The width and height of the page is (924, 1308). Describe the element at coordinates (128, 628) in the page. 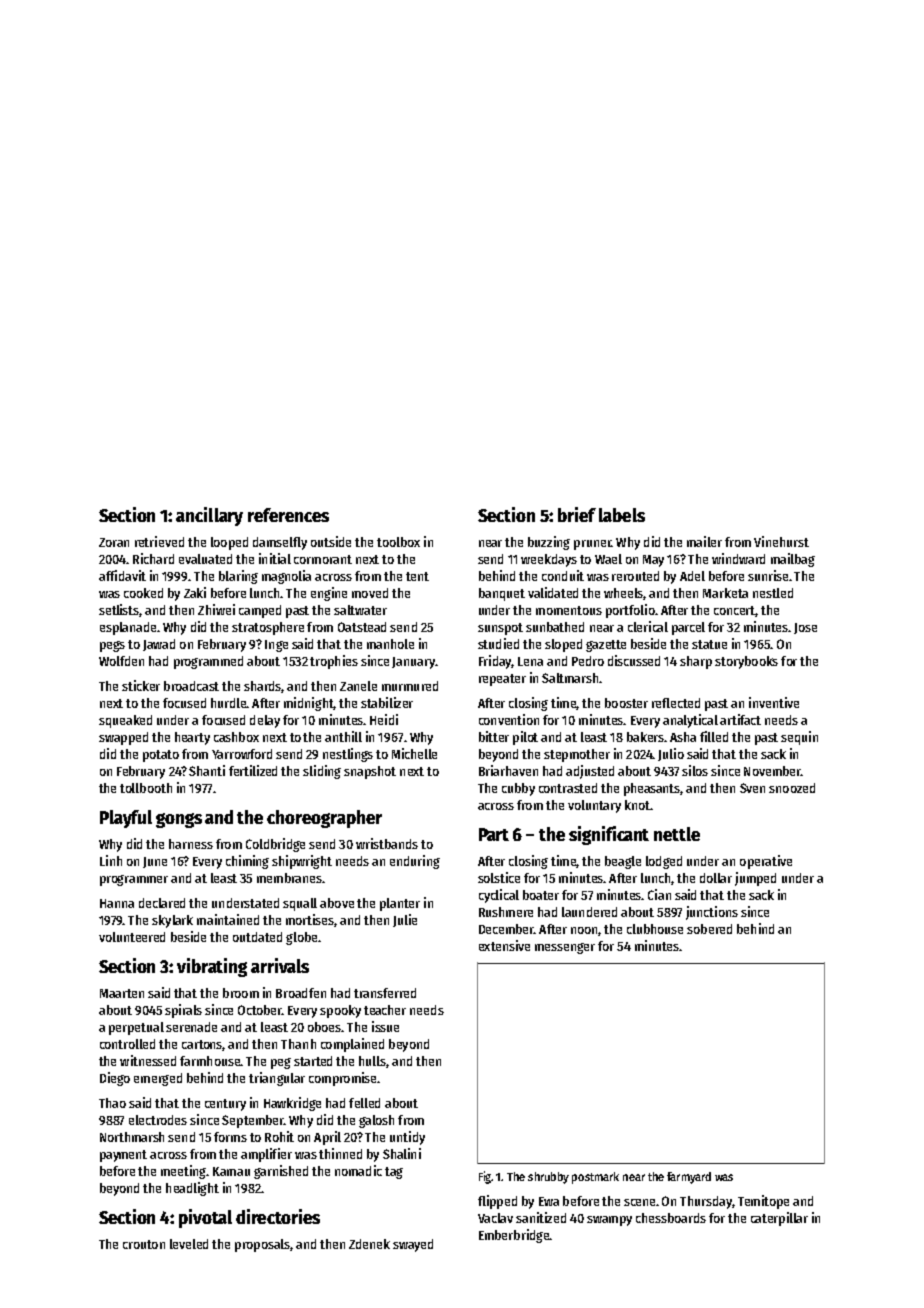

I see `esplanade` at that location.
